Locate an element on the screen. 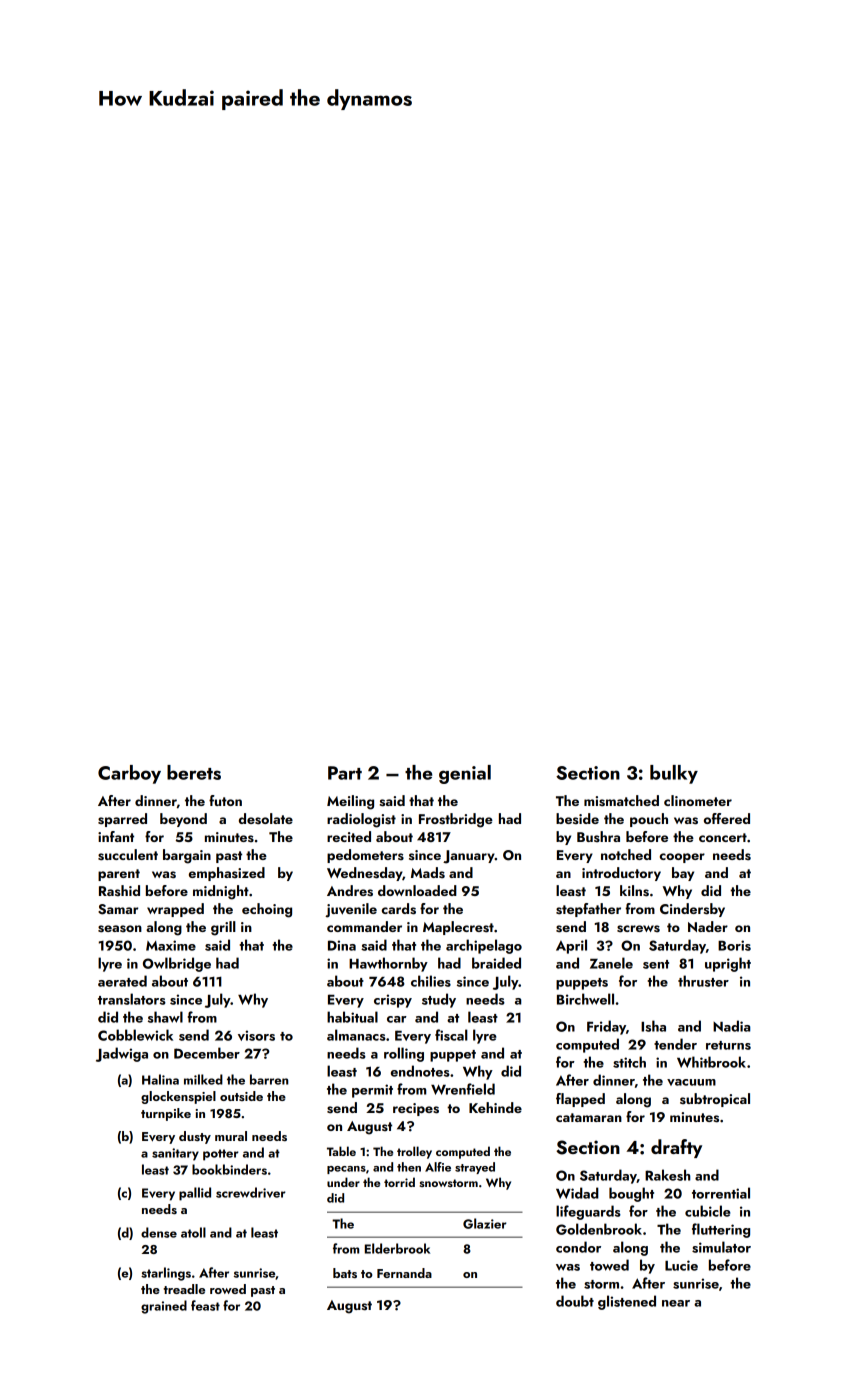 The height and width of the screenshot is (1400, 849). thruster is located at coordinates (703, 981).
